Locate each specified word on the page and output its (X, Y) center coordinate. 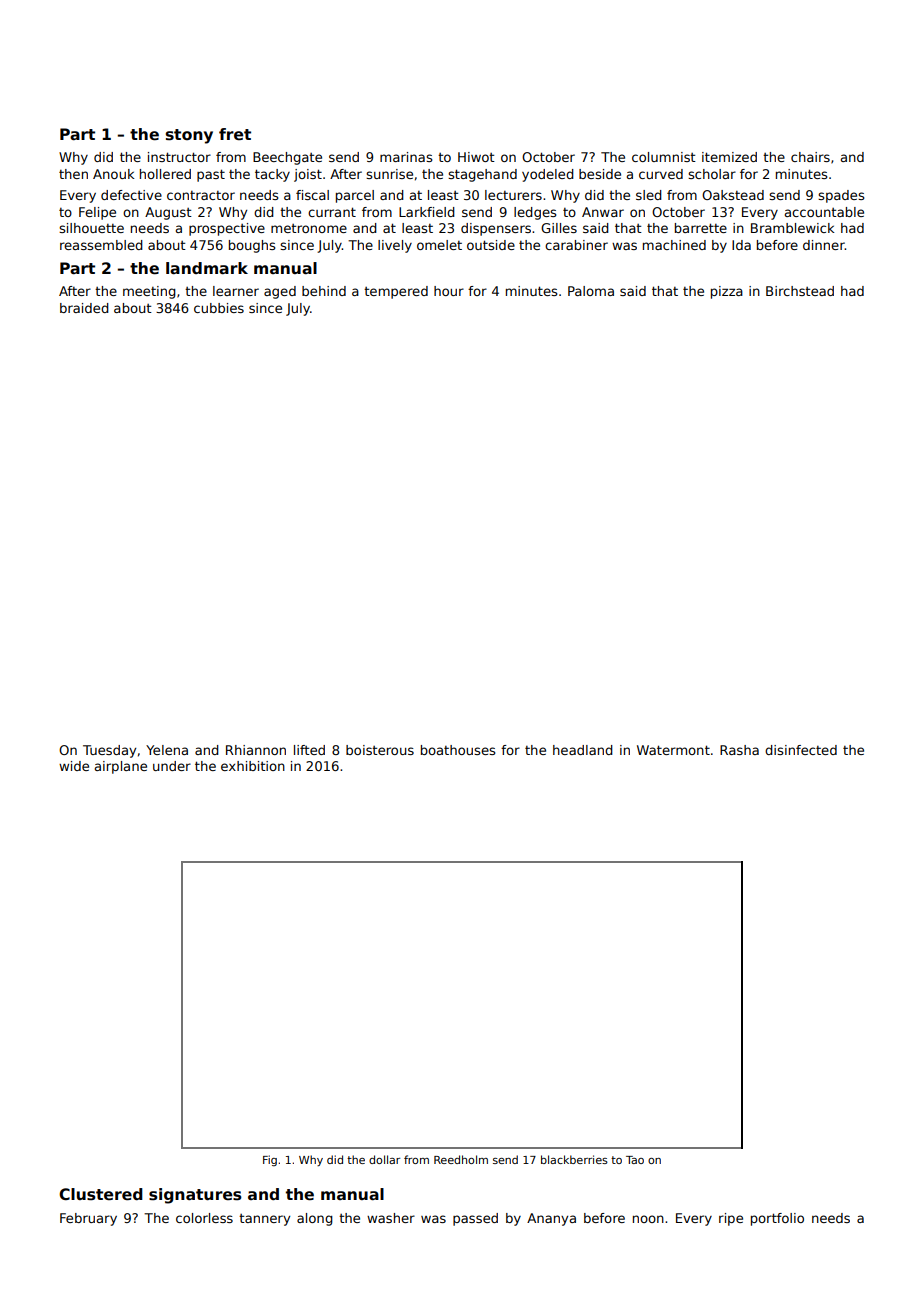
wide (74, 766)
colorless (204, 1218)
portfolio (777, 1219)
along (315, 1219)
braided (84, 308)
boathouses (458, 750)
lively (395, 246)
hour (449, 291)
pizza (727, 292)
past (211, 175)
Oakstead (733, 195)
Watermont (673, 750)
